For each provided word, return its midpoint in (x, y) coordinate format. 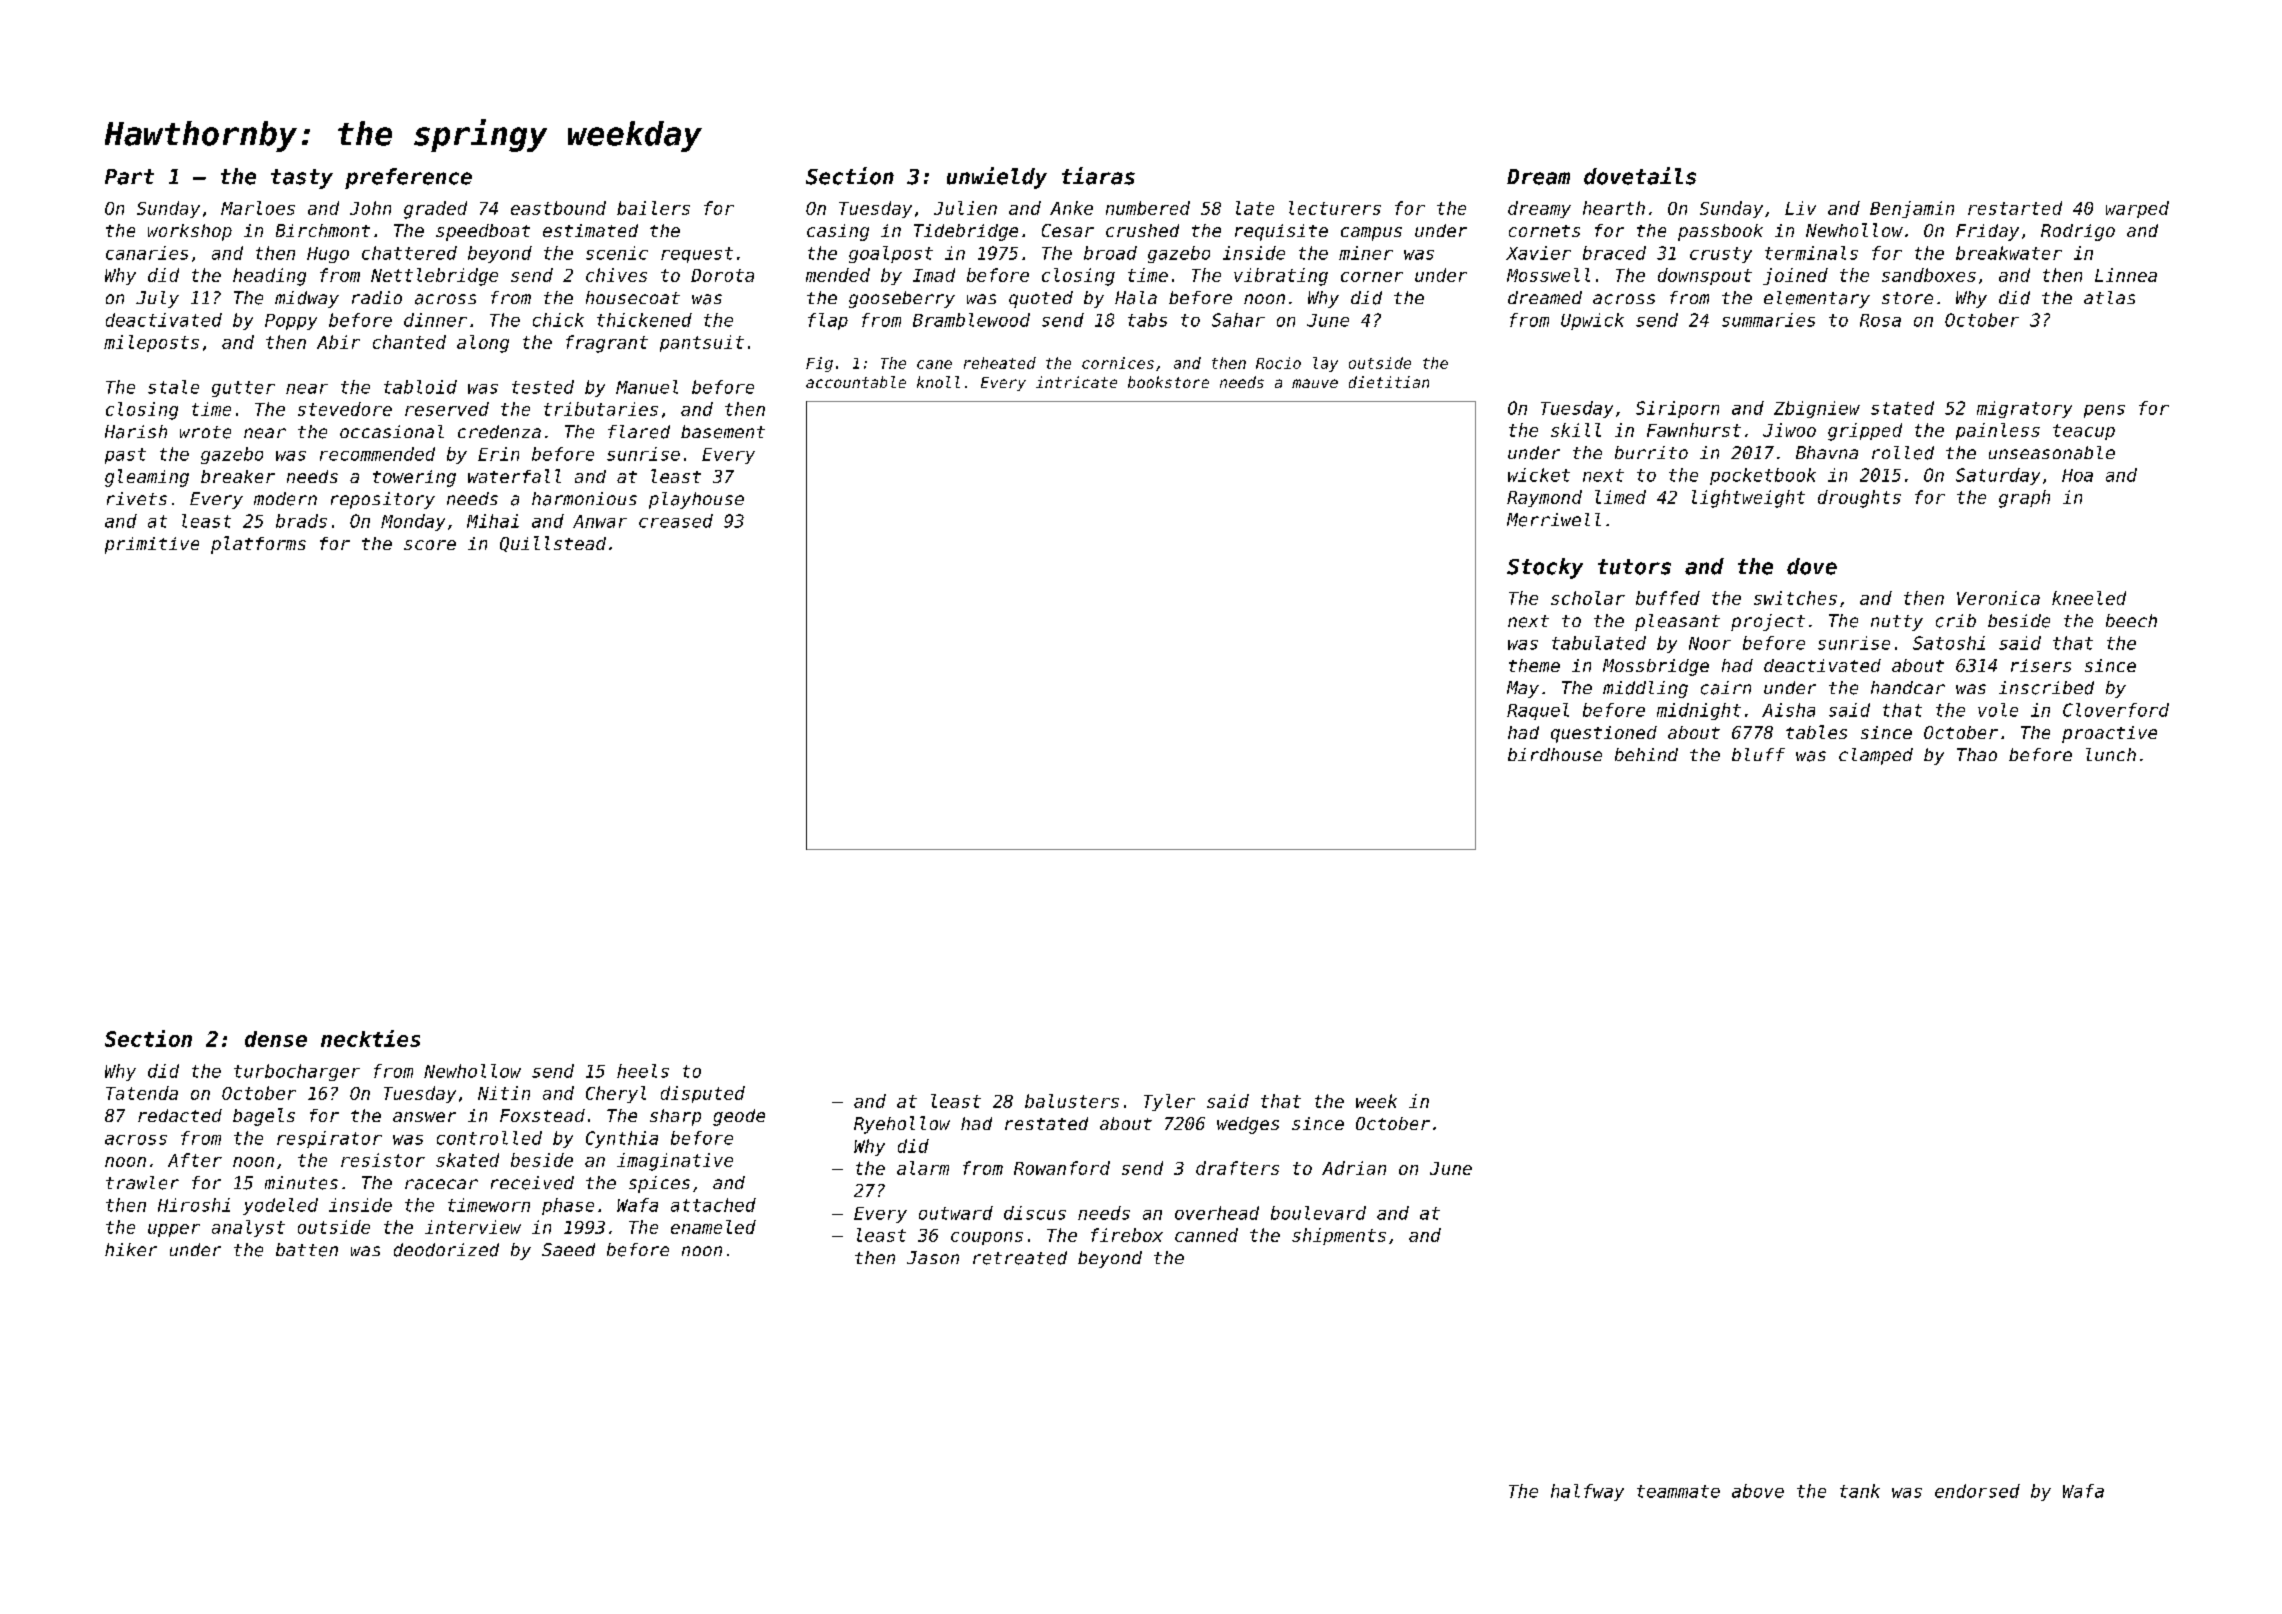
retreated (1020, 1258)
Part (129, 177)
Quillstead (553, 544)
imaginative (675, 1162)
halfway (1587, 1492)
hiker (131, 1249)
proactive (2109, 734)
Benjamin (1912, 209)
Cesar (1068, 230)
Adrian (1354, 1168)
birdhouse (1555, 754)
